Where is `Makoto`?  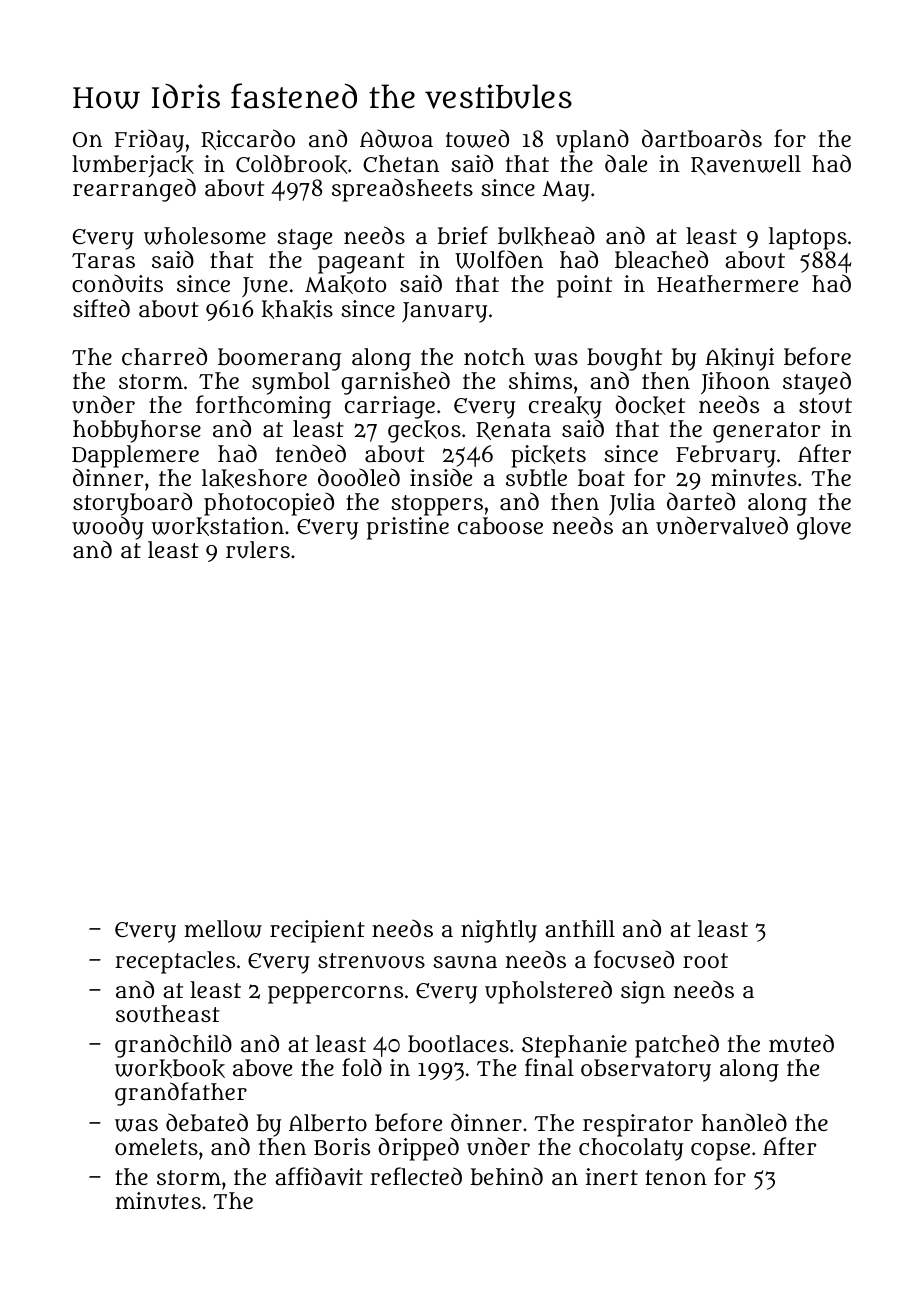 Makoto is located at coordinates (345, 284).
